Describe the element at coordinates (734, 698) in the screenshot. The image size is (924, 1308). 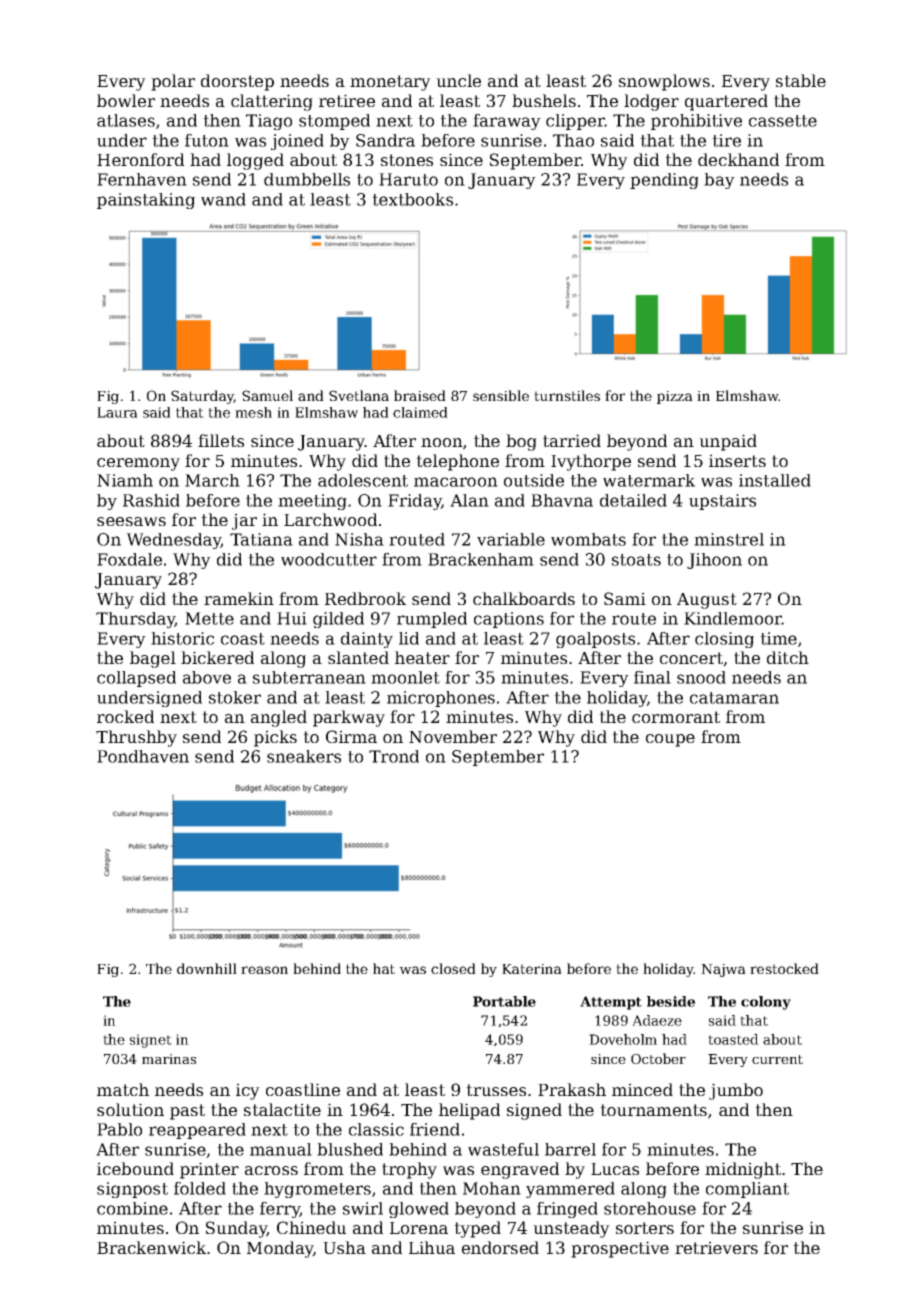
I see `catamaran` at that location.
